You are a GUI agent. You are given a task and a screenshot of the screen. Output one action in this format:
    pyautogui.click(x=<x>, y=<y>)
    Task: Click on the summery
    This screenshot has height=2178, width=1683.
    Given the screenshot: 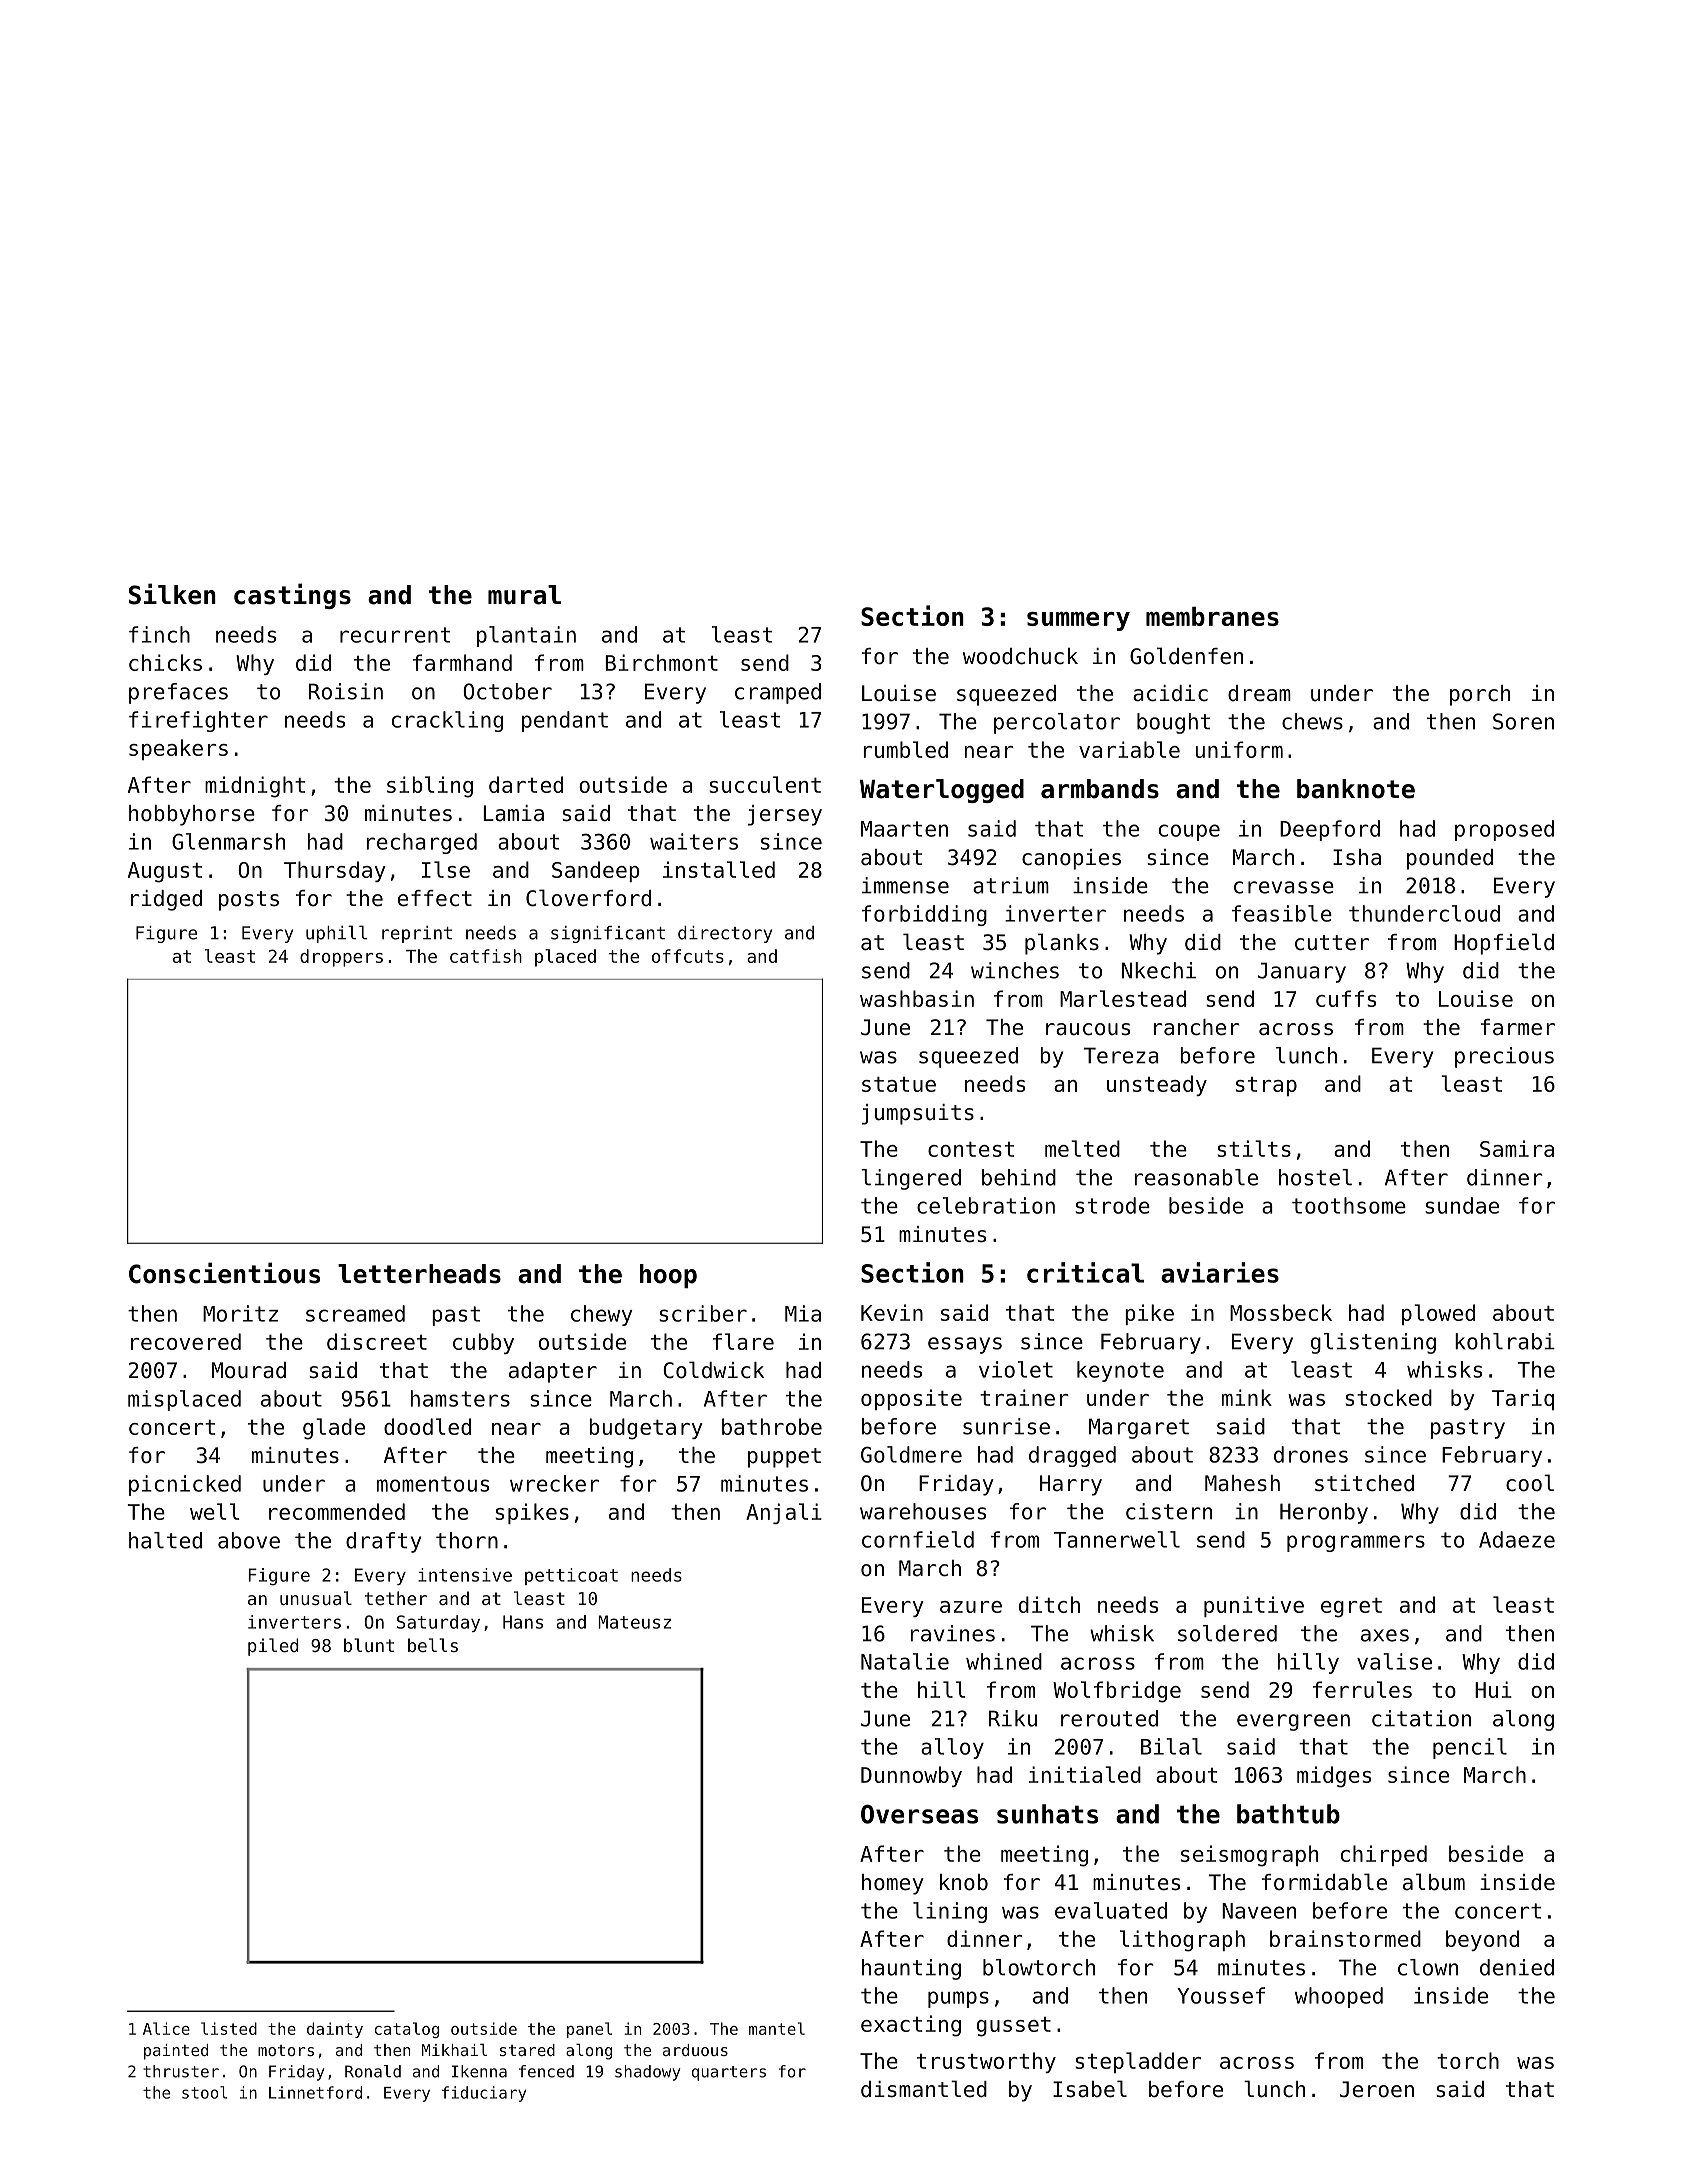 What is the action you would take?
    pyautogui.click(x=1078, y=621)
